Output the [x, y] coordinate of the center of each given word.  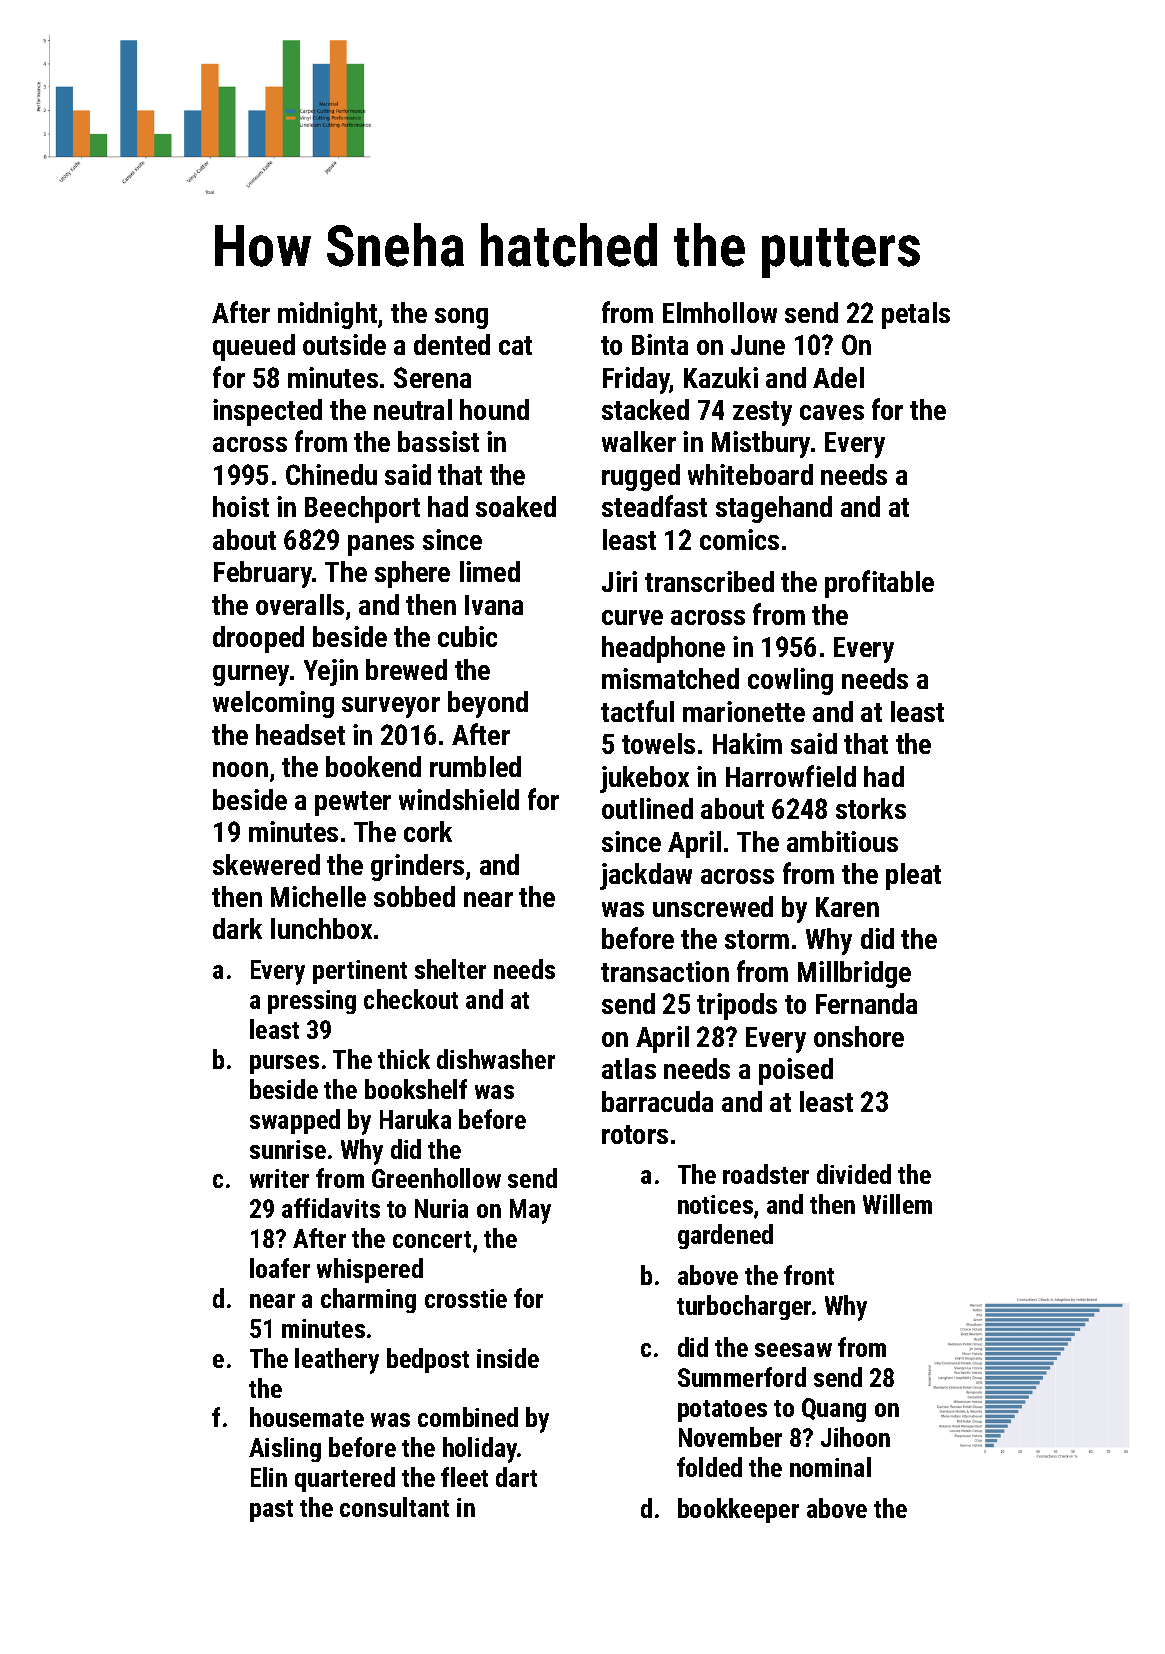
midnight [327, 315]
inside [508, 1358]
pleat [913, 876]
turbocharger [744, 1307]
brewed [406, 669]
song [461, 318]
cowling [790, 681]
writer [279, 1178]
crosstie [466, 1298]
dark [237, 928]
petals [916, 315]
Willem [897, 1204]
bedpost [428, 1360]
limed [490, 571]
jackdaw [646, 876]
